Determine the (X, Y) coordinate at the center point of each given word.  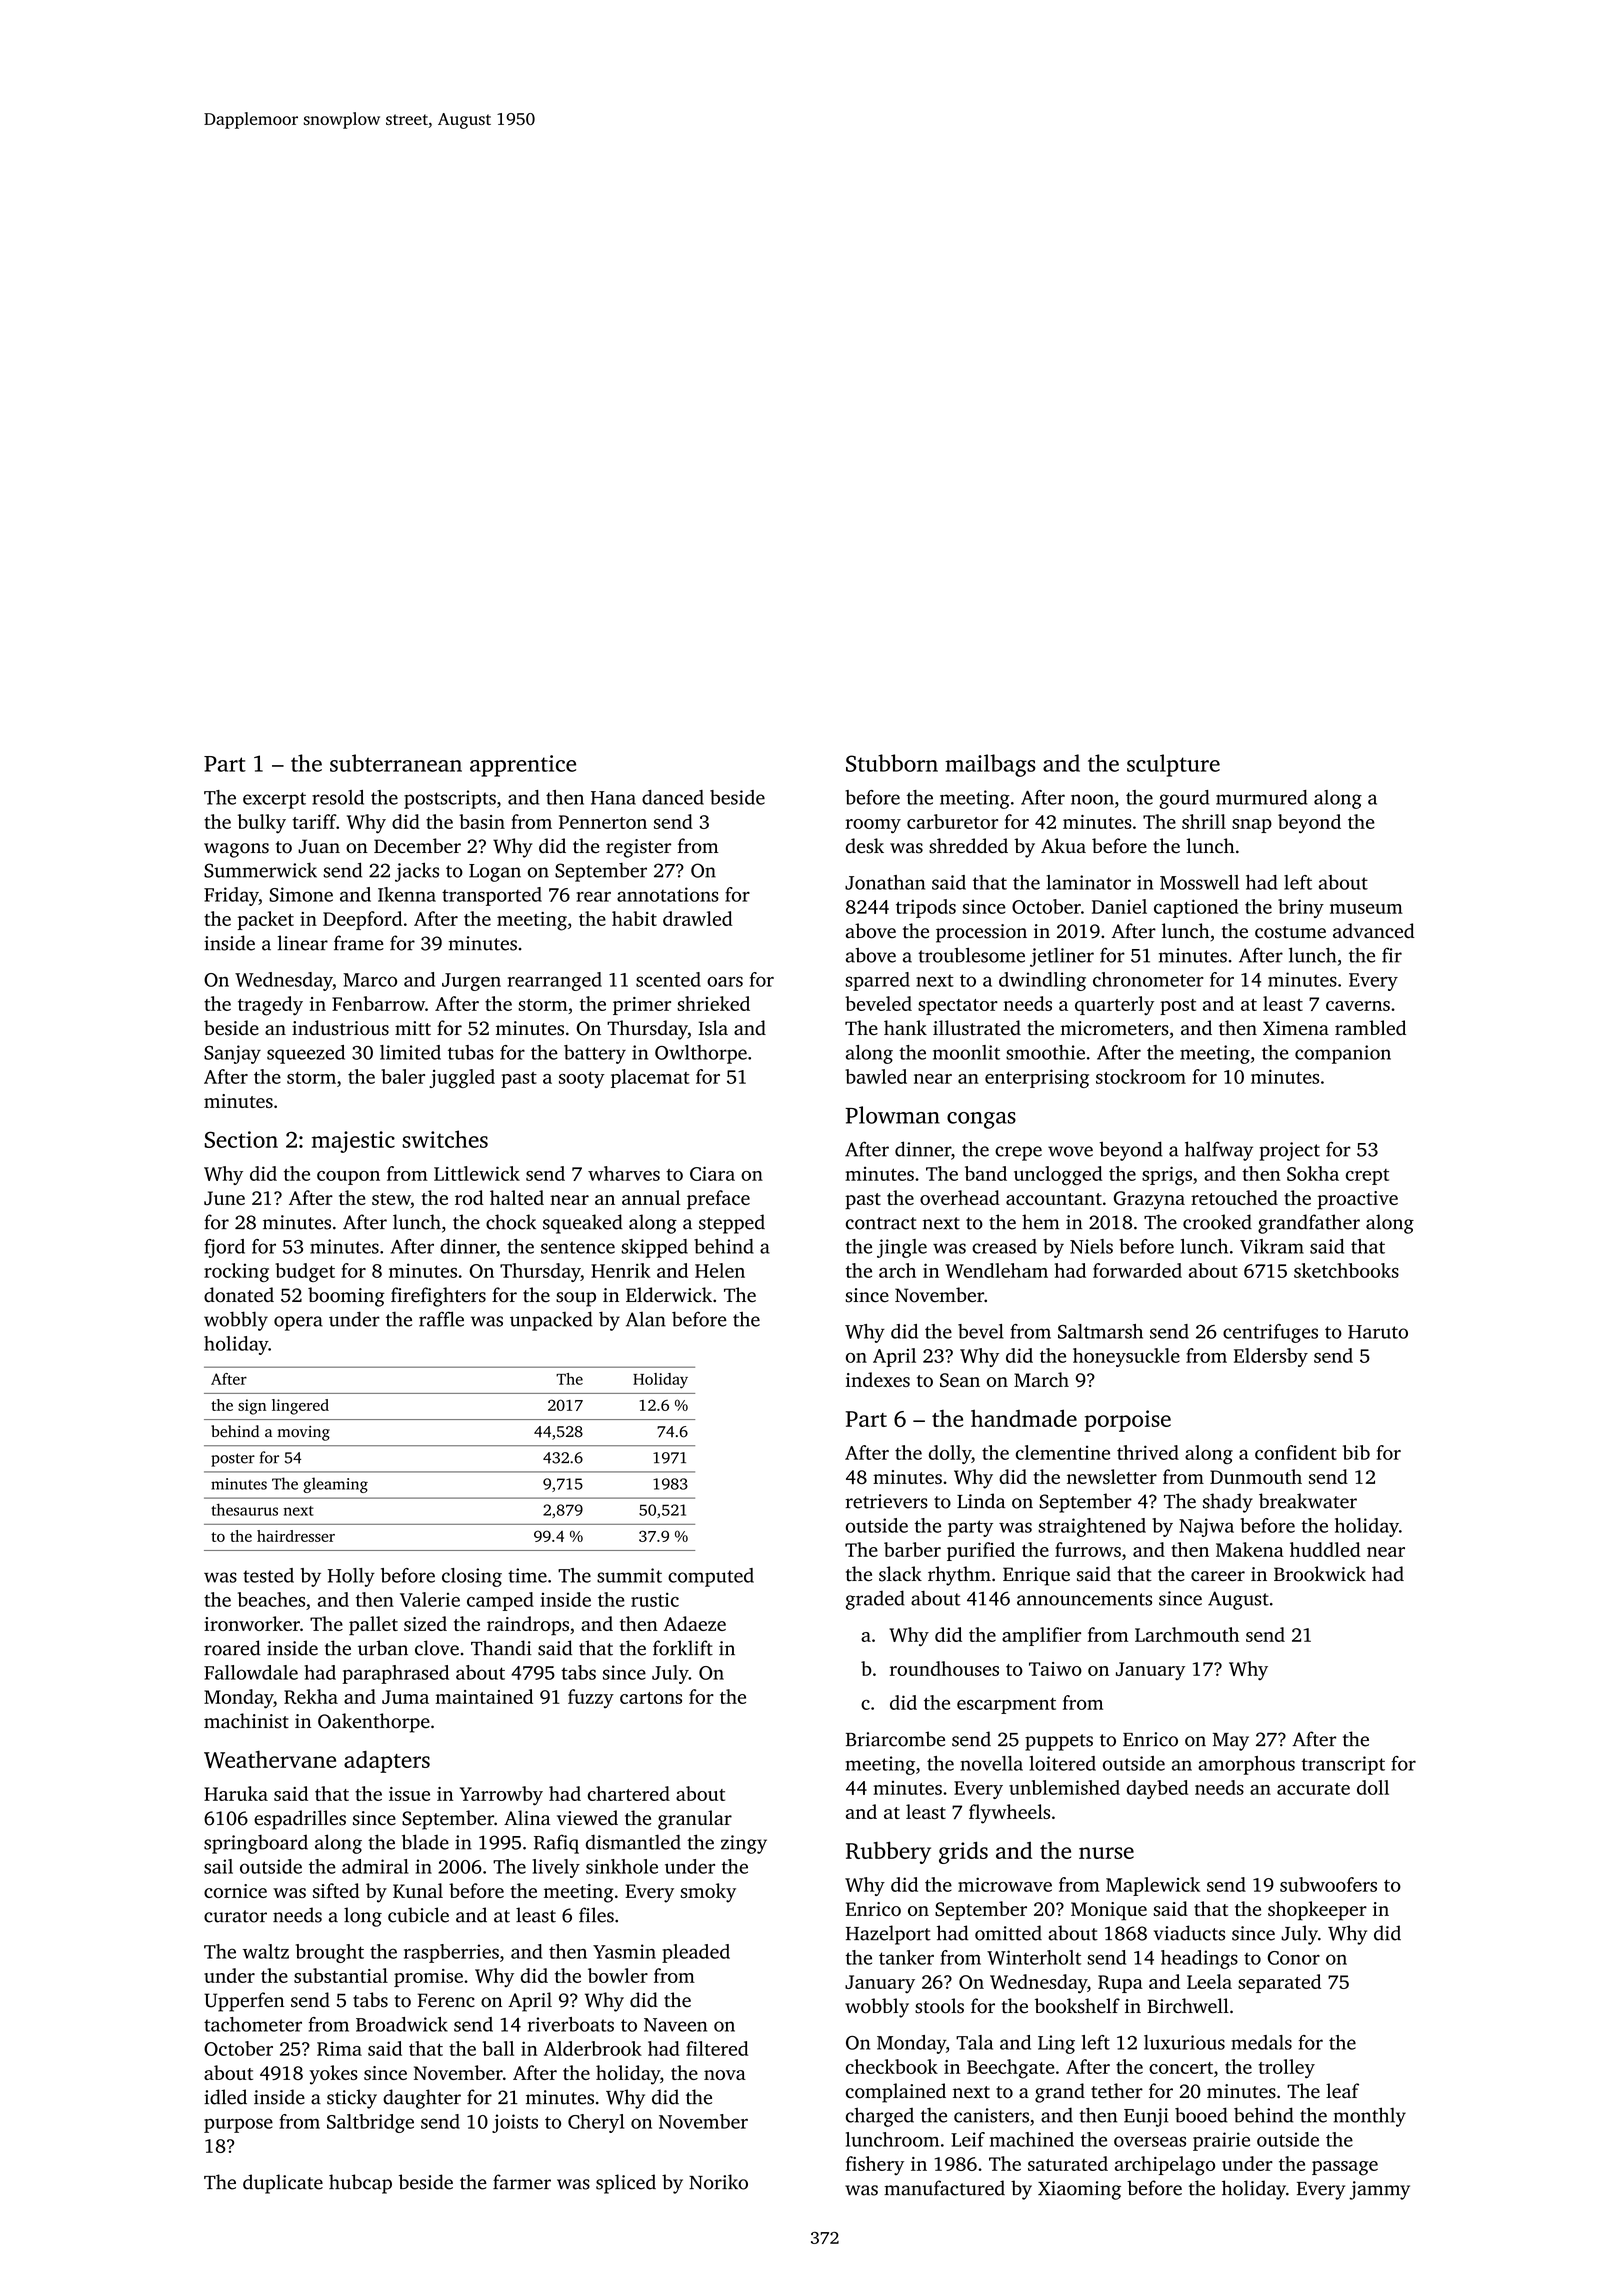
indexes (878, 1379)
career (1218, 1576)
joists (515, 2123)
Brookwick (1320, 1574)
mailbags (990, 765)
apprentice (523, 766)
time (527, 1575)
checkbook (892, 2066)
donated (239, 1295)
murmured (1261, 797)
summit (629, 1575)
